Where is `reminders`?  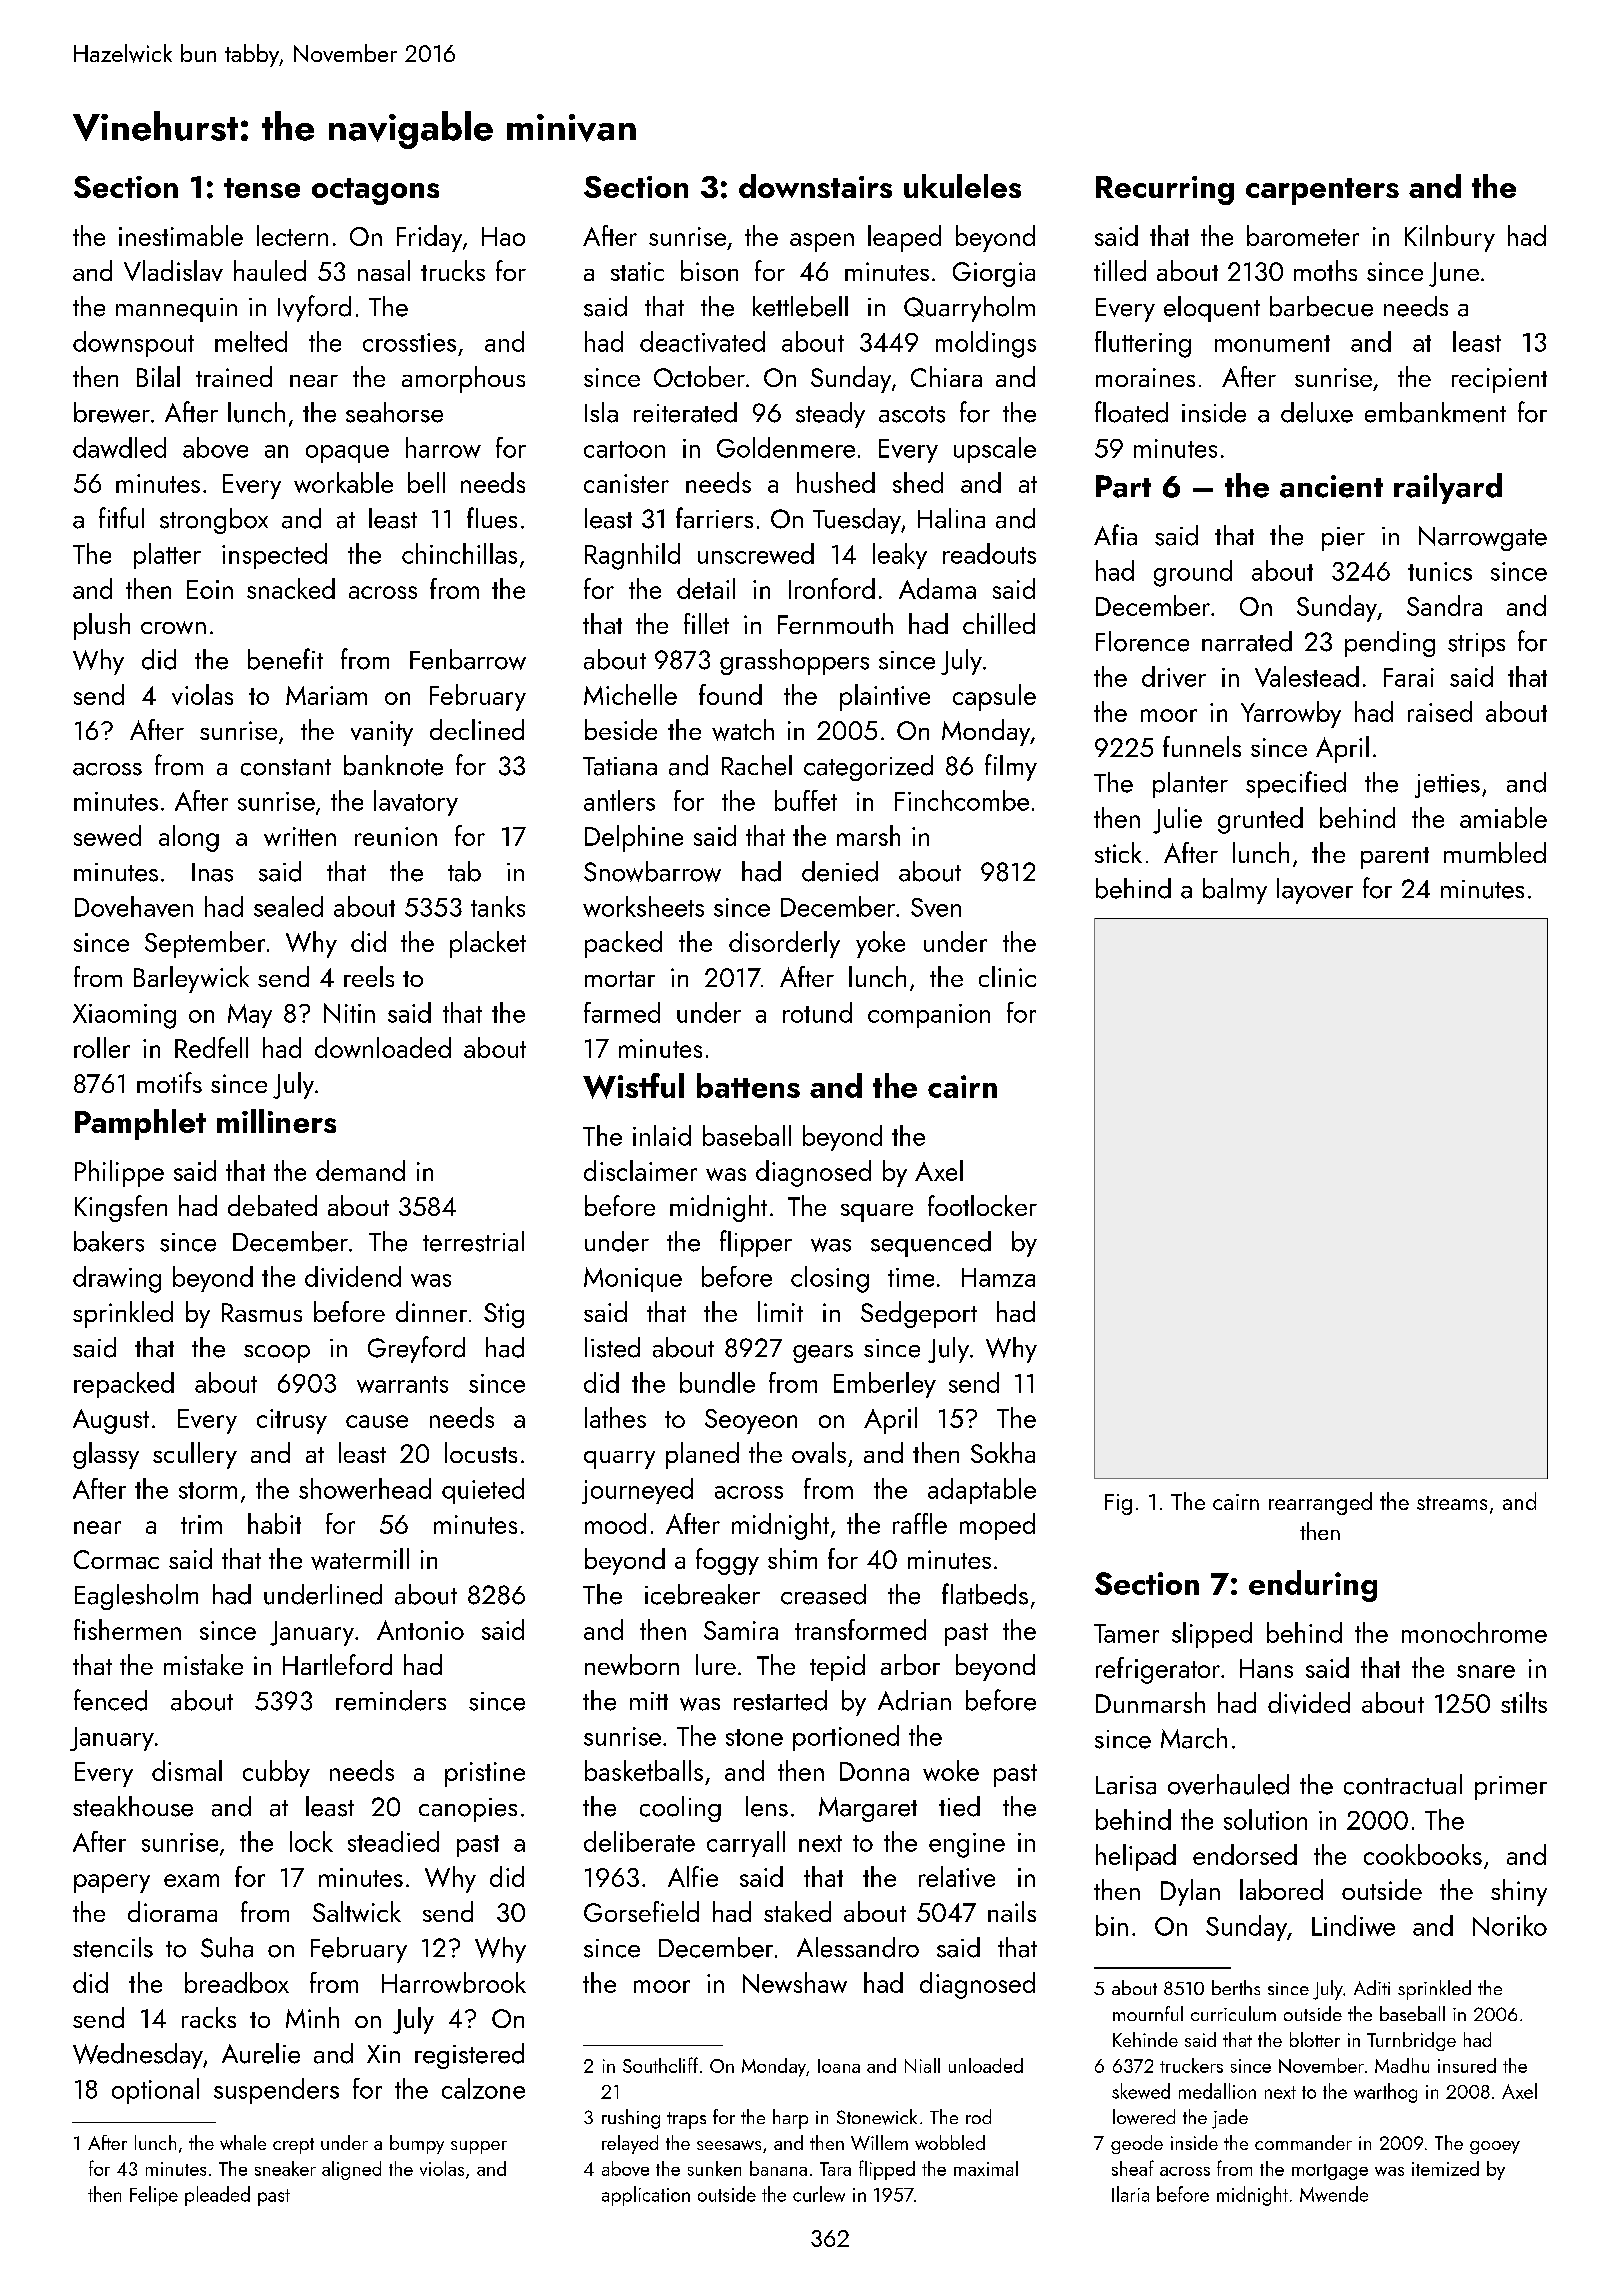 reminders is located at coordinates (391, 1700).
